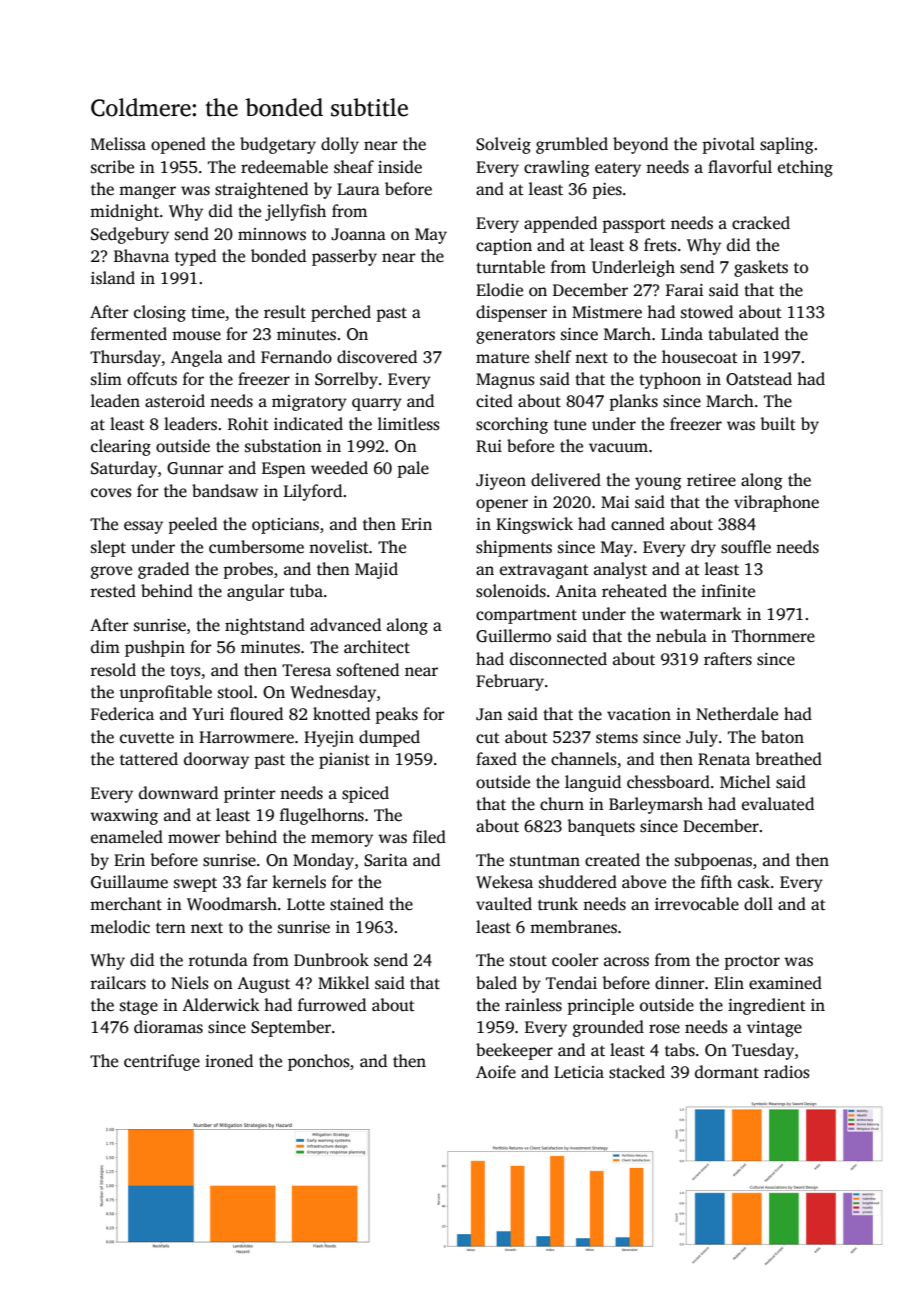 The image size is (924, 1311). I want to click on limitless, so click(409, 424).
